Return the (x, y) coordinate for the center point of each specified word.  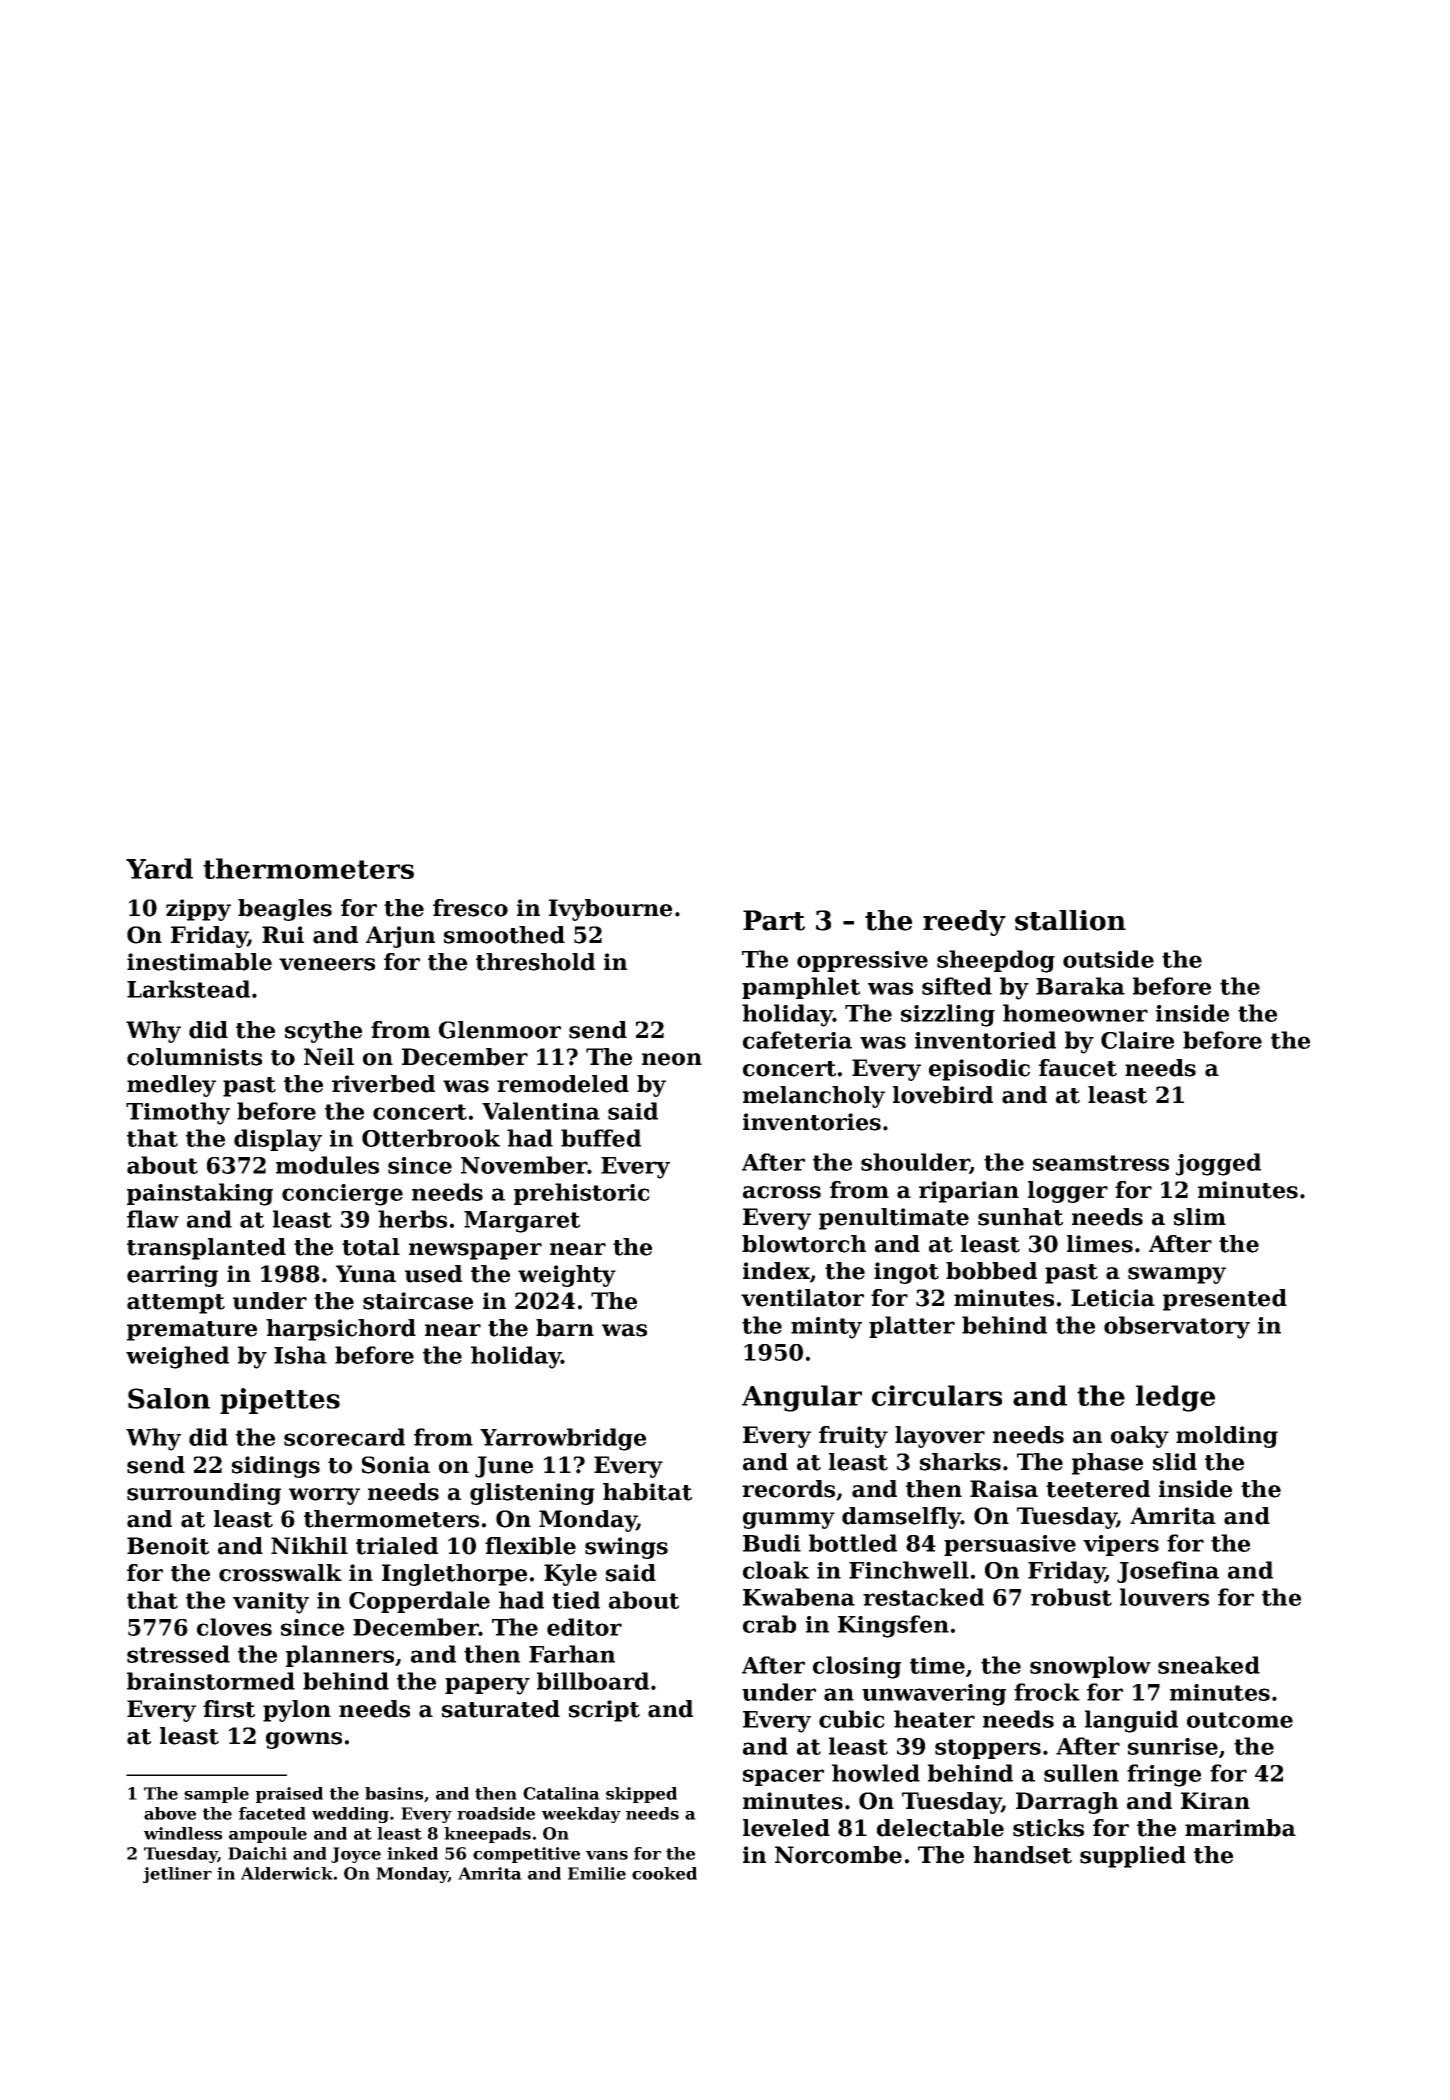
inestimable (199, 962)
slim (1200, 1217)
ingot (906, 1273)
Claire (1137, 1040)
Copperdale (419, 1602)
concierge (342, 1195)
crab (769, 1624)
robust (1071, 1597)
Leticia (1113, 1298)
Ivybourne (610, 910)
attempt (176, 1304)
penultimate (894, 1219)
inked (412, 1853)
